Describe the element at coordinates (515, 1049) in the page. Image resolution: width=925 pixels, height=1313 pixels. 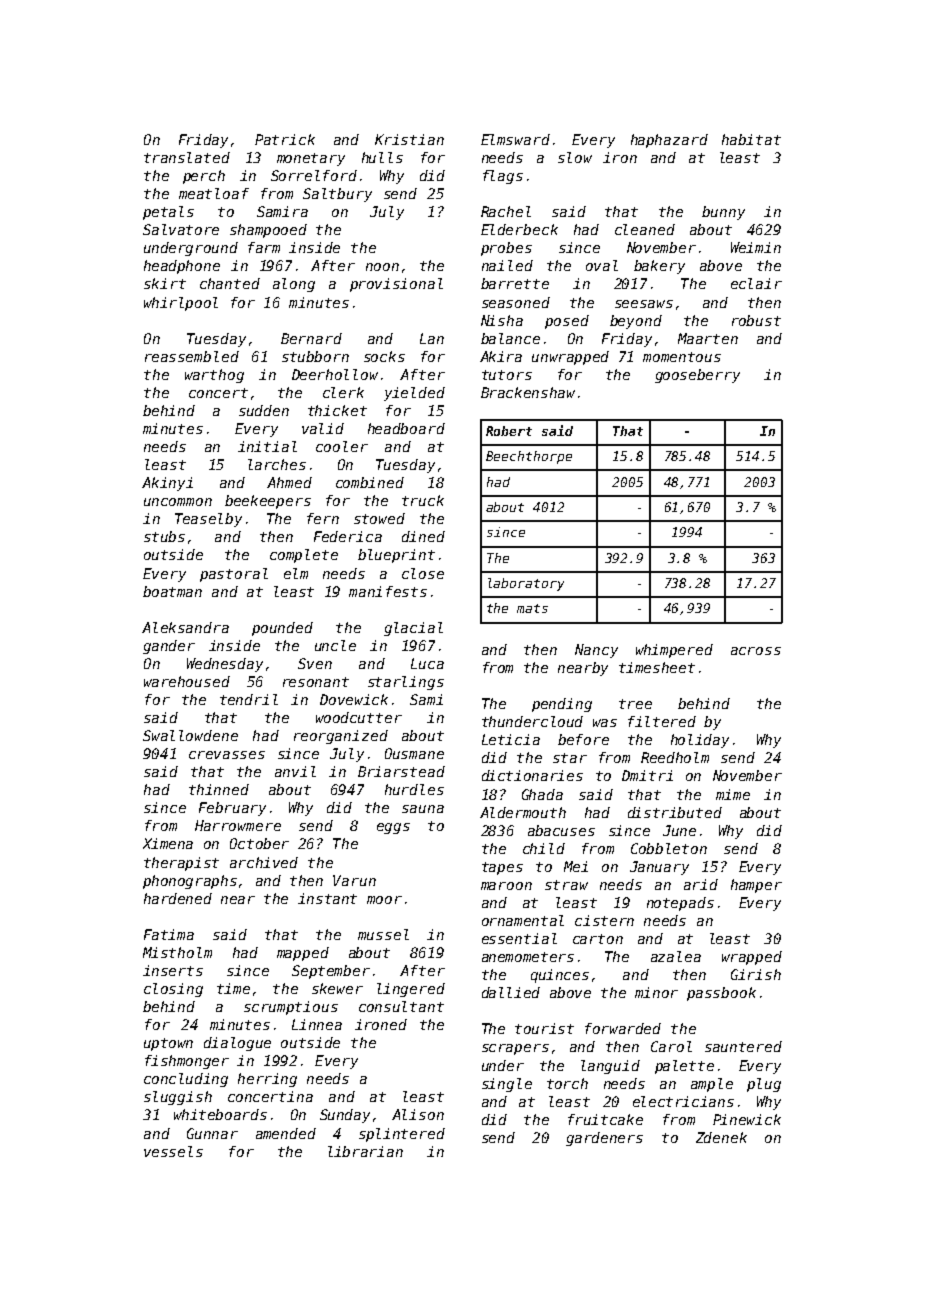
I see `scrapers` at that location.
